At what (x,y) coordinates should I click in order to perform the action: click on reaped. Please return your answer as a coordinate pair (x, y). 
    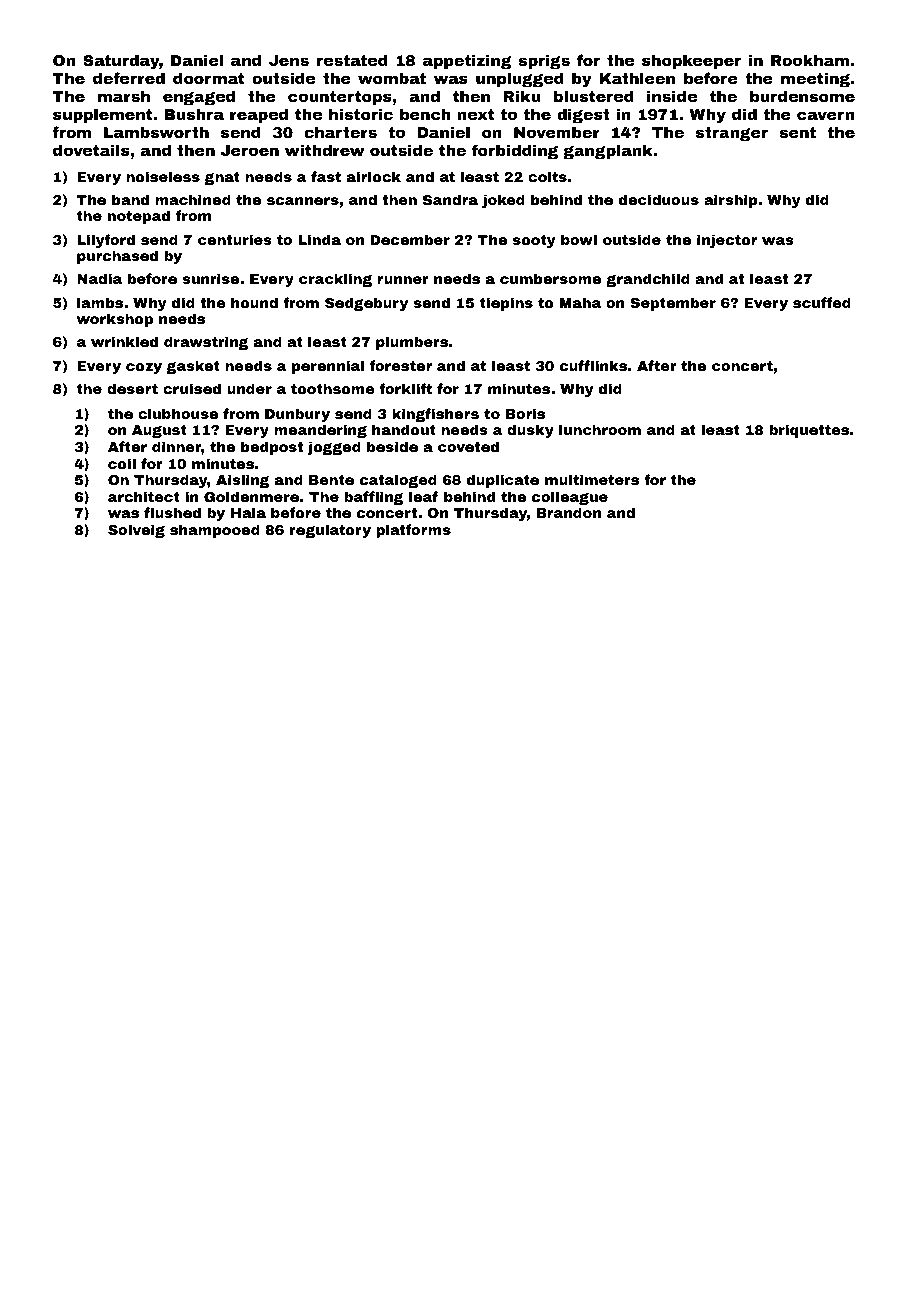
    Looking at the image, I should click on (259, 115).
